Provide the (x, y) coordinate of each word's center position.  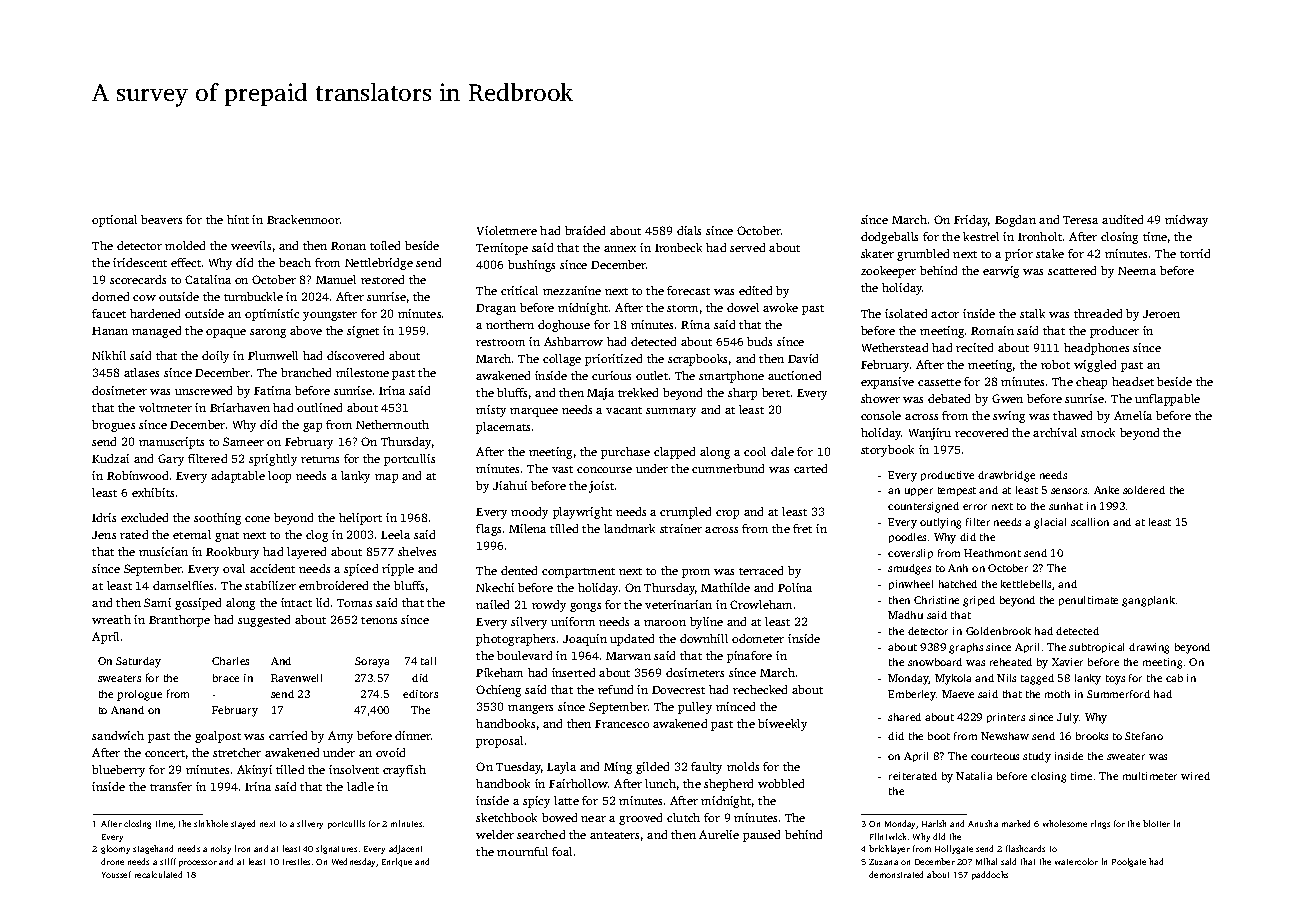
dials (689, 230)
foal (562, 851)
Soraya (372, 662)
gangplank (1148, 601)
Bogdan (1015, 221)
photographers (515, 640)
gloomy (115, 849)
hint (238, 219)
